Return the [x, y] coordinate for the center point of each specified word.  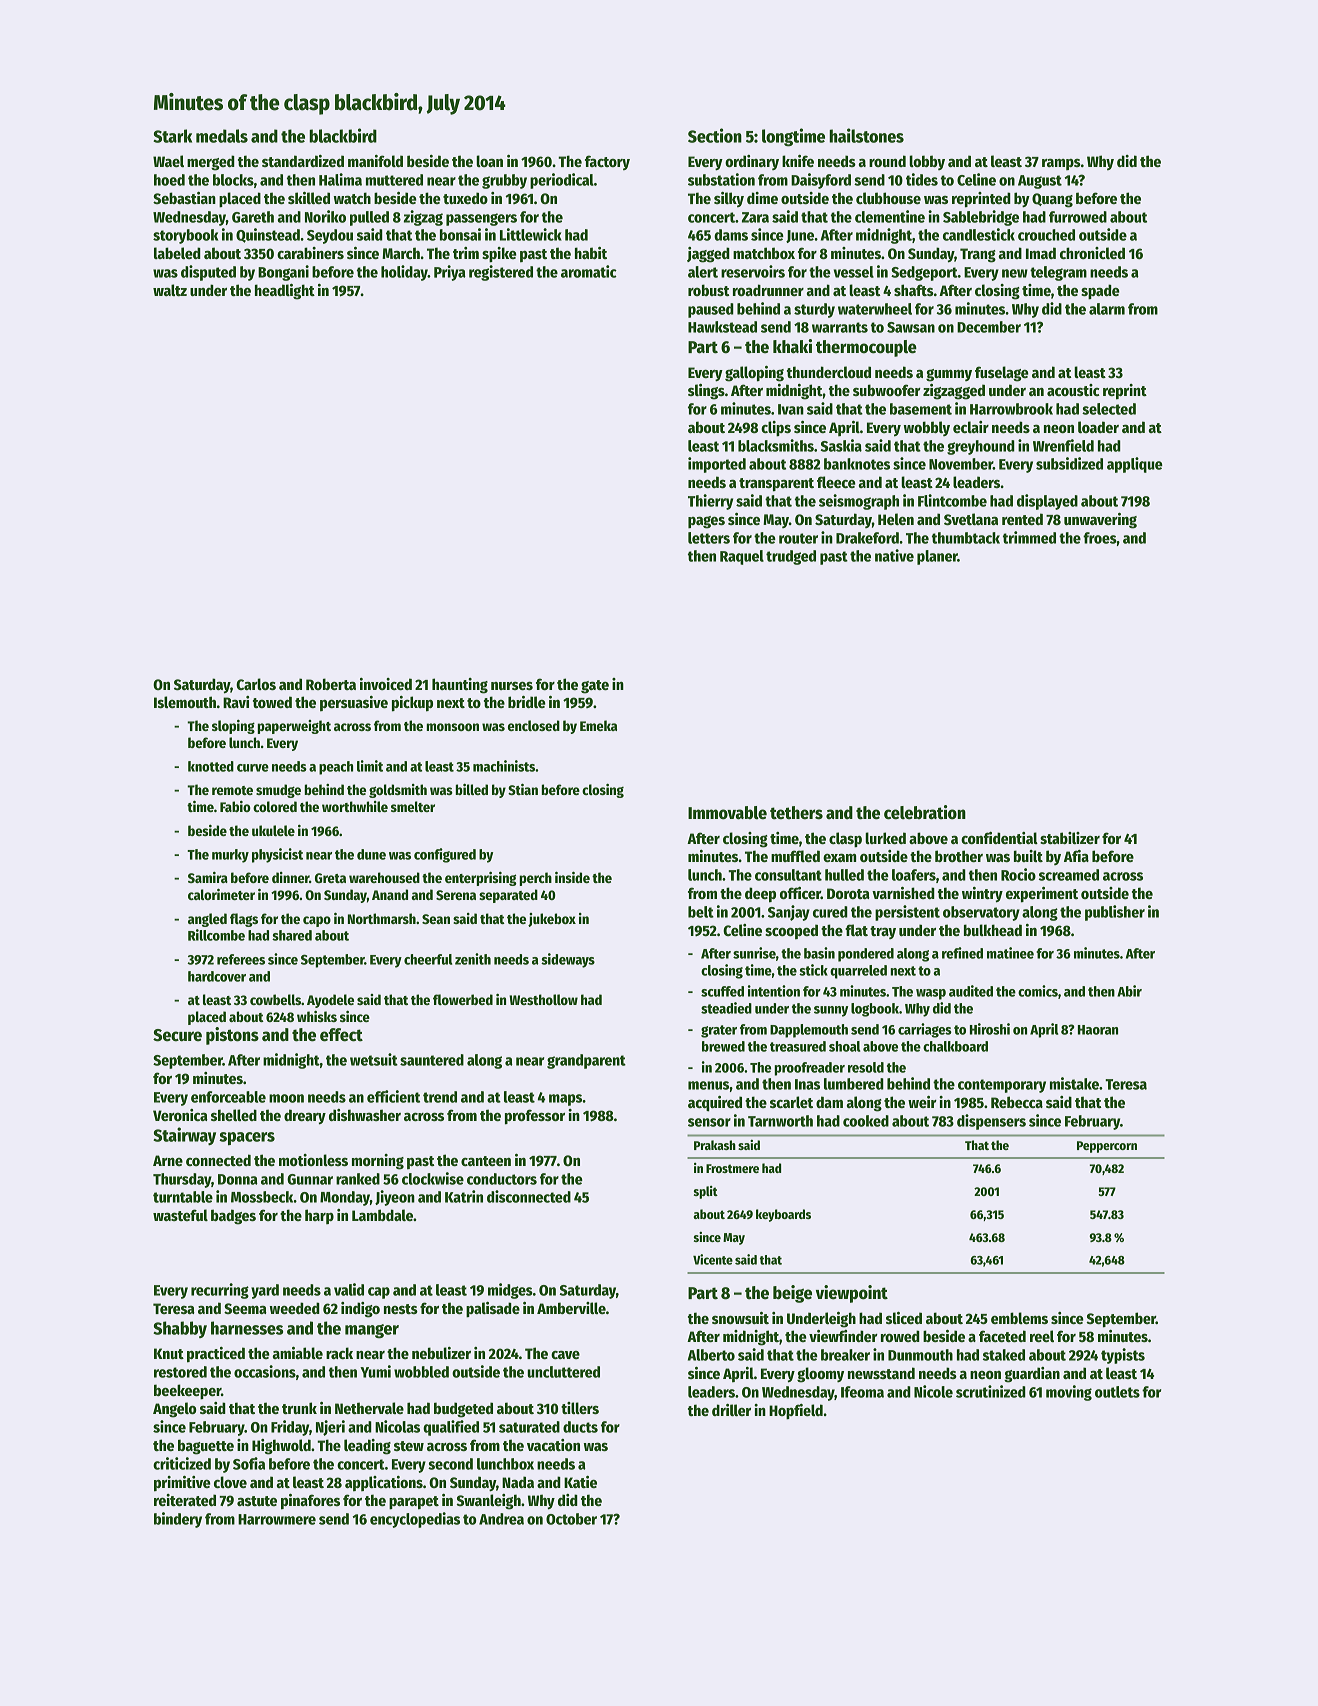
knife [798, 161]
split [706, 1192]
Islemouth [185, 702]
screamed [1069, 875]
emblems [1019, 1318]
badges [233, 1217]
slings [706, 392]
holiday [404, 273]
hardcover [217, 976]
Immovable [727, 813]
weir [922, 1102]
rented [1022, 519]
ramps [1061, 164]
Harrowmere [277, 1519]
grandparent [586, 1061]
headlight [285, 292]
